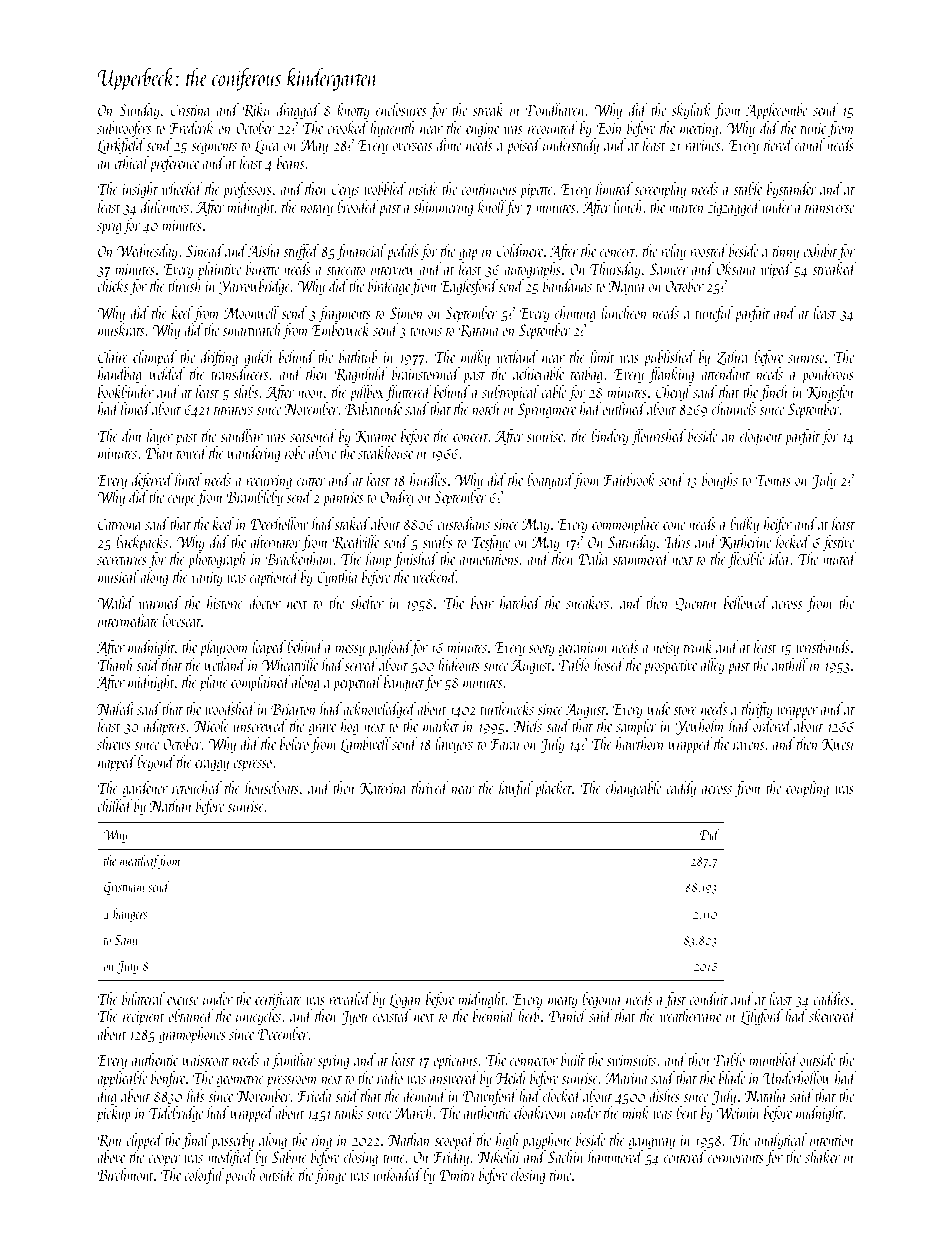 This image has width=952, height=1233. Describe the element at coordinates (278, 1000) in the image. I see `certificate` at that location.
